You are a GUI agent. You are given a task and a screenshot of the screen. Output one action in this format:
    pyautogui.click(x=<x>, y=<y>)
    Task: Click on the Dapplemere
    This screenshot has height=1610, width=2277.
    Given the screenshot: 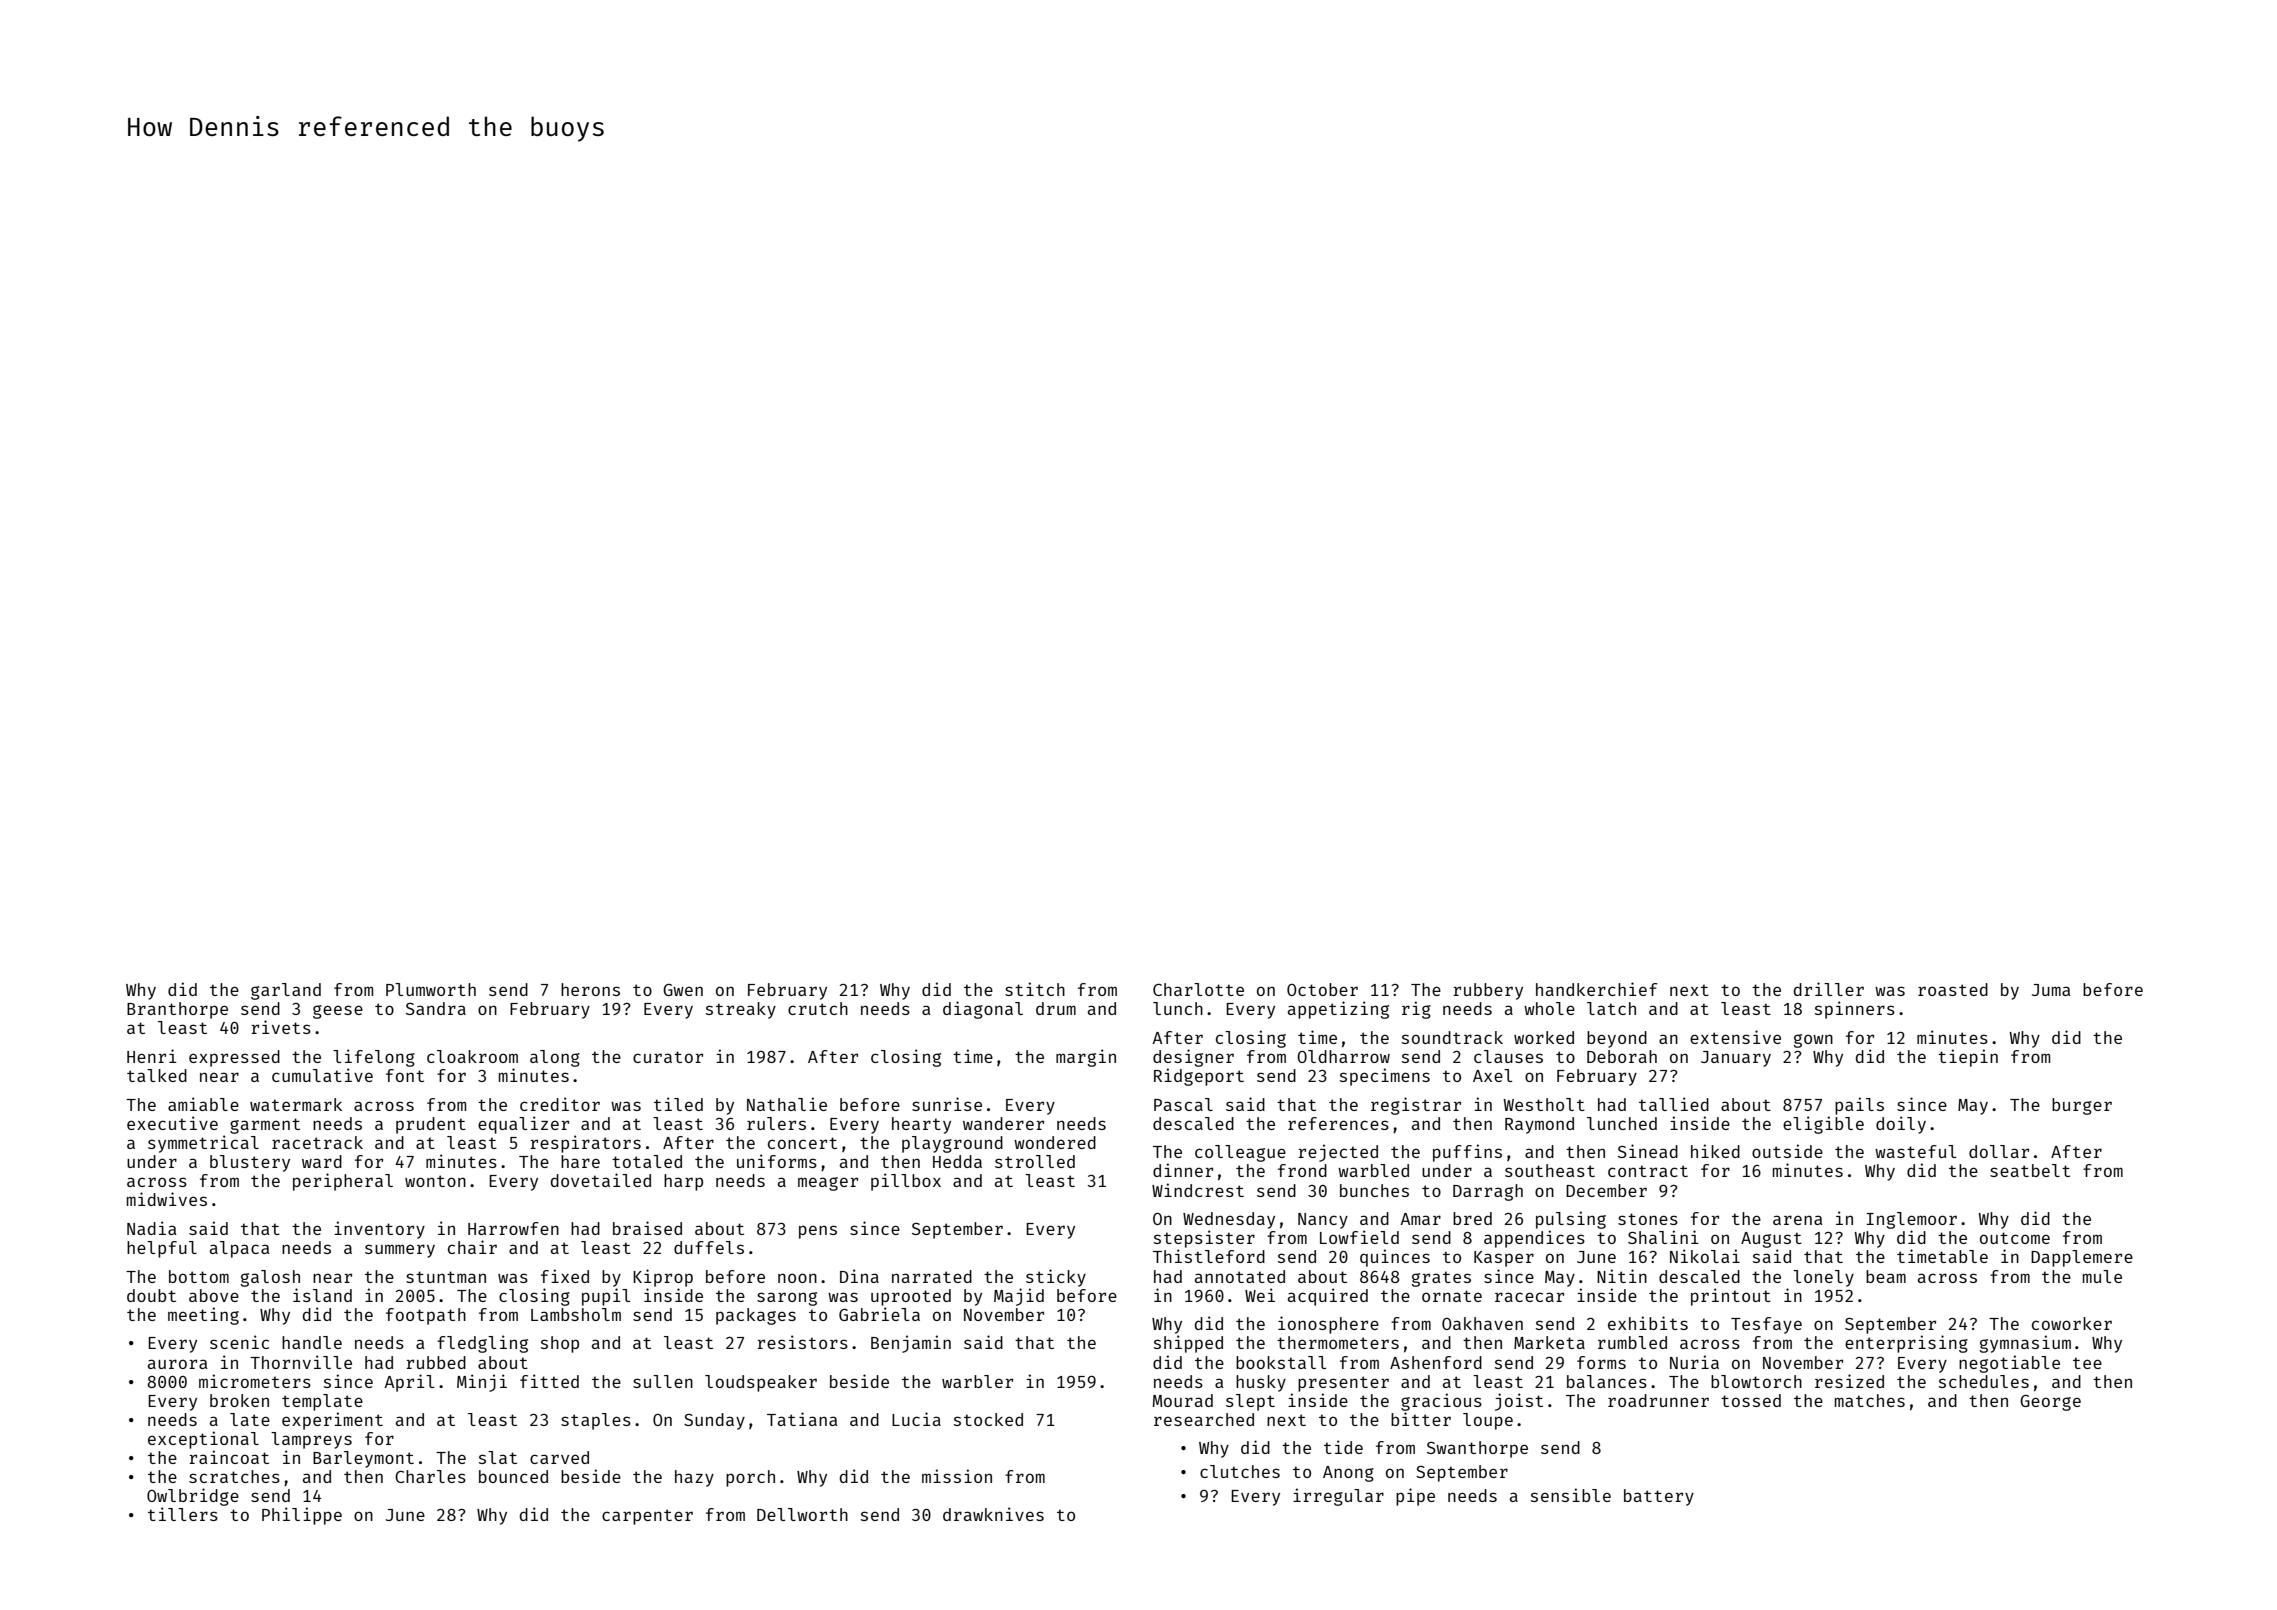 What is the action you would take?
    pyautogui.click(x=2082, y=1258)
